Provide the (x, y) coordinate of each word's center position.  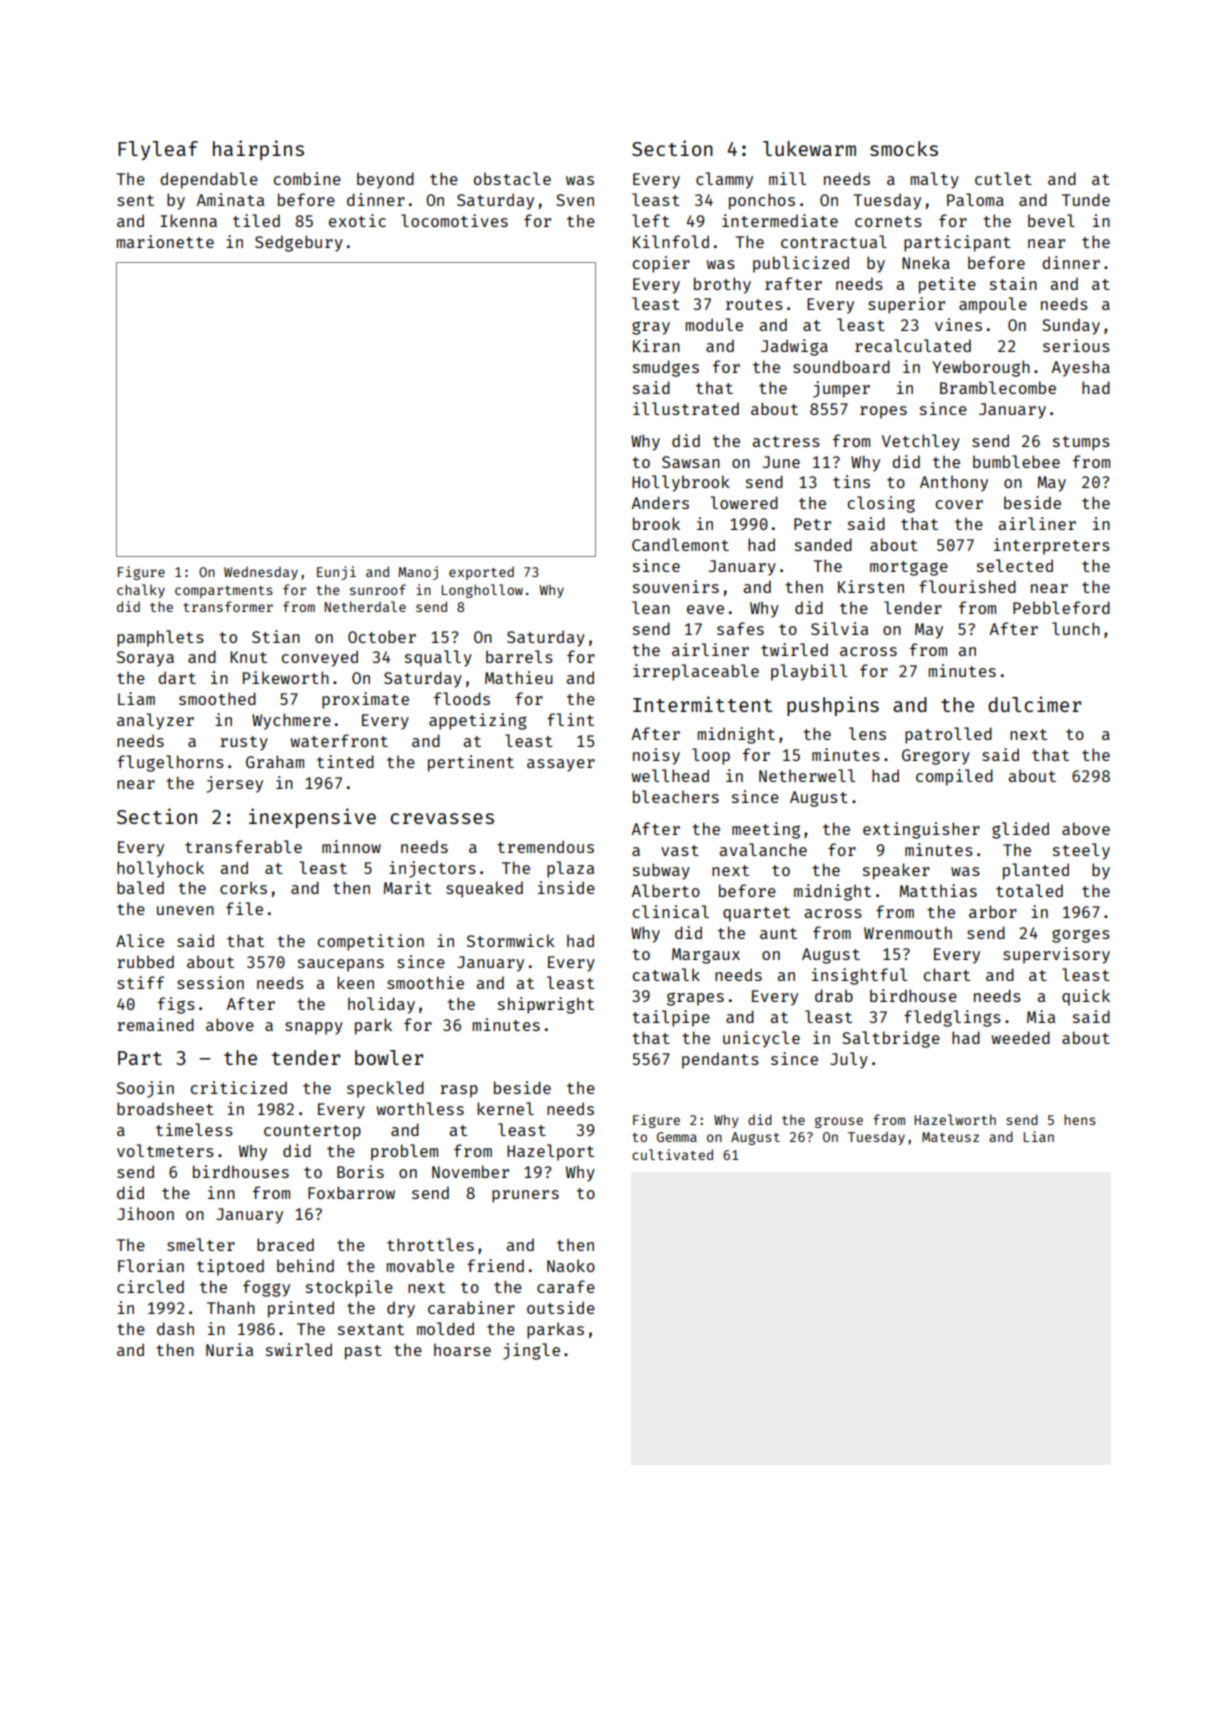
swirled (299, 1349)
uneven (185, 910)
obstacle (512, 178)
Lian (1039, 1136)
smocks (904, 148)
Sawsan (691, 462)
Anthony (954, 483)
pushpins (833, 706)
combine (307, 178)
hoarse (462, 1349)
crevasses (442, 818)
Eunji (336, 573)
